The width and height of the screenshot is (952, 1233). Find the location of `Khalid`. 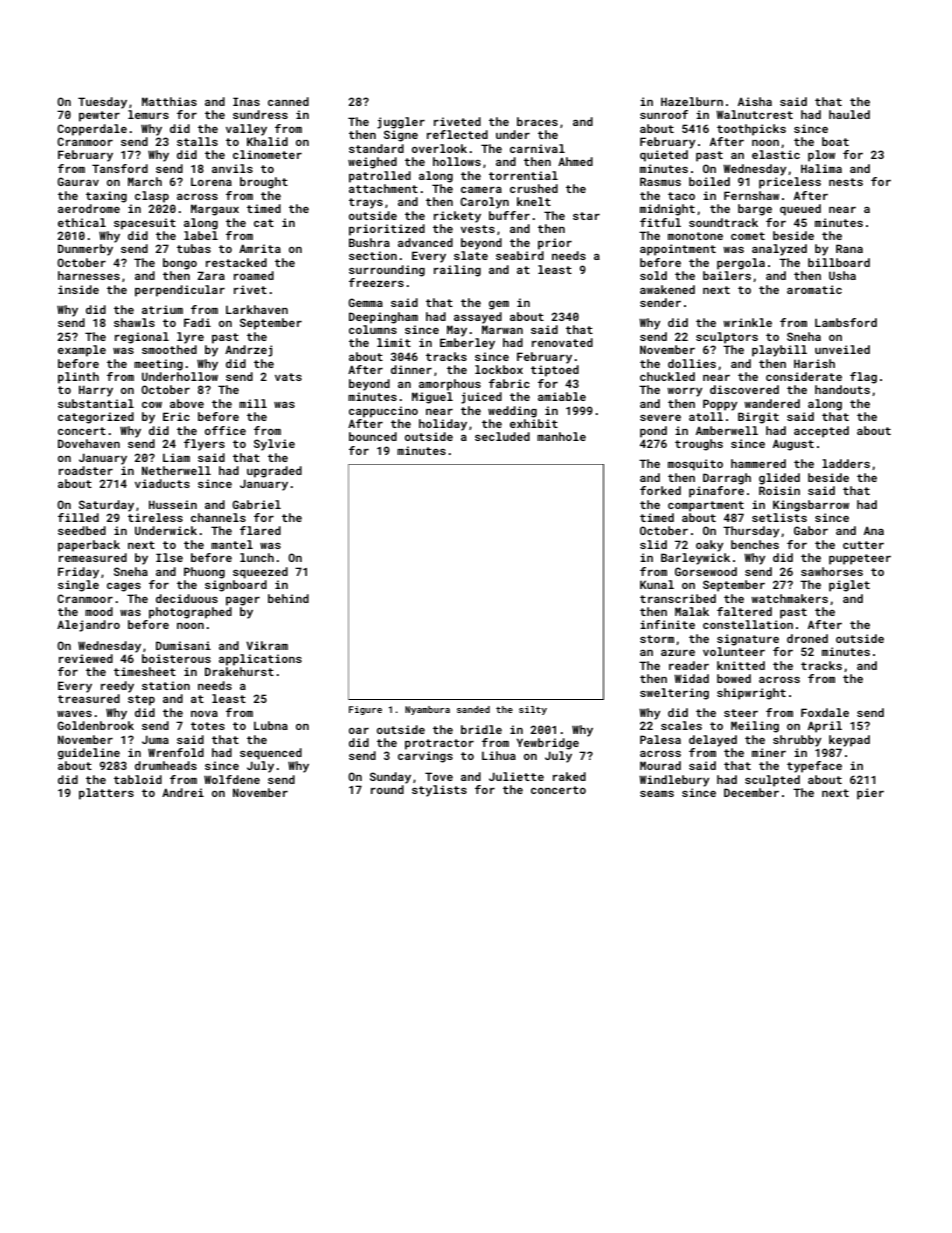

Khalid is located at coordinates (267, 141).
